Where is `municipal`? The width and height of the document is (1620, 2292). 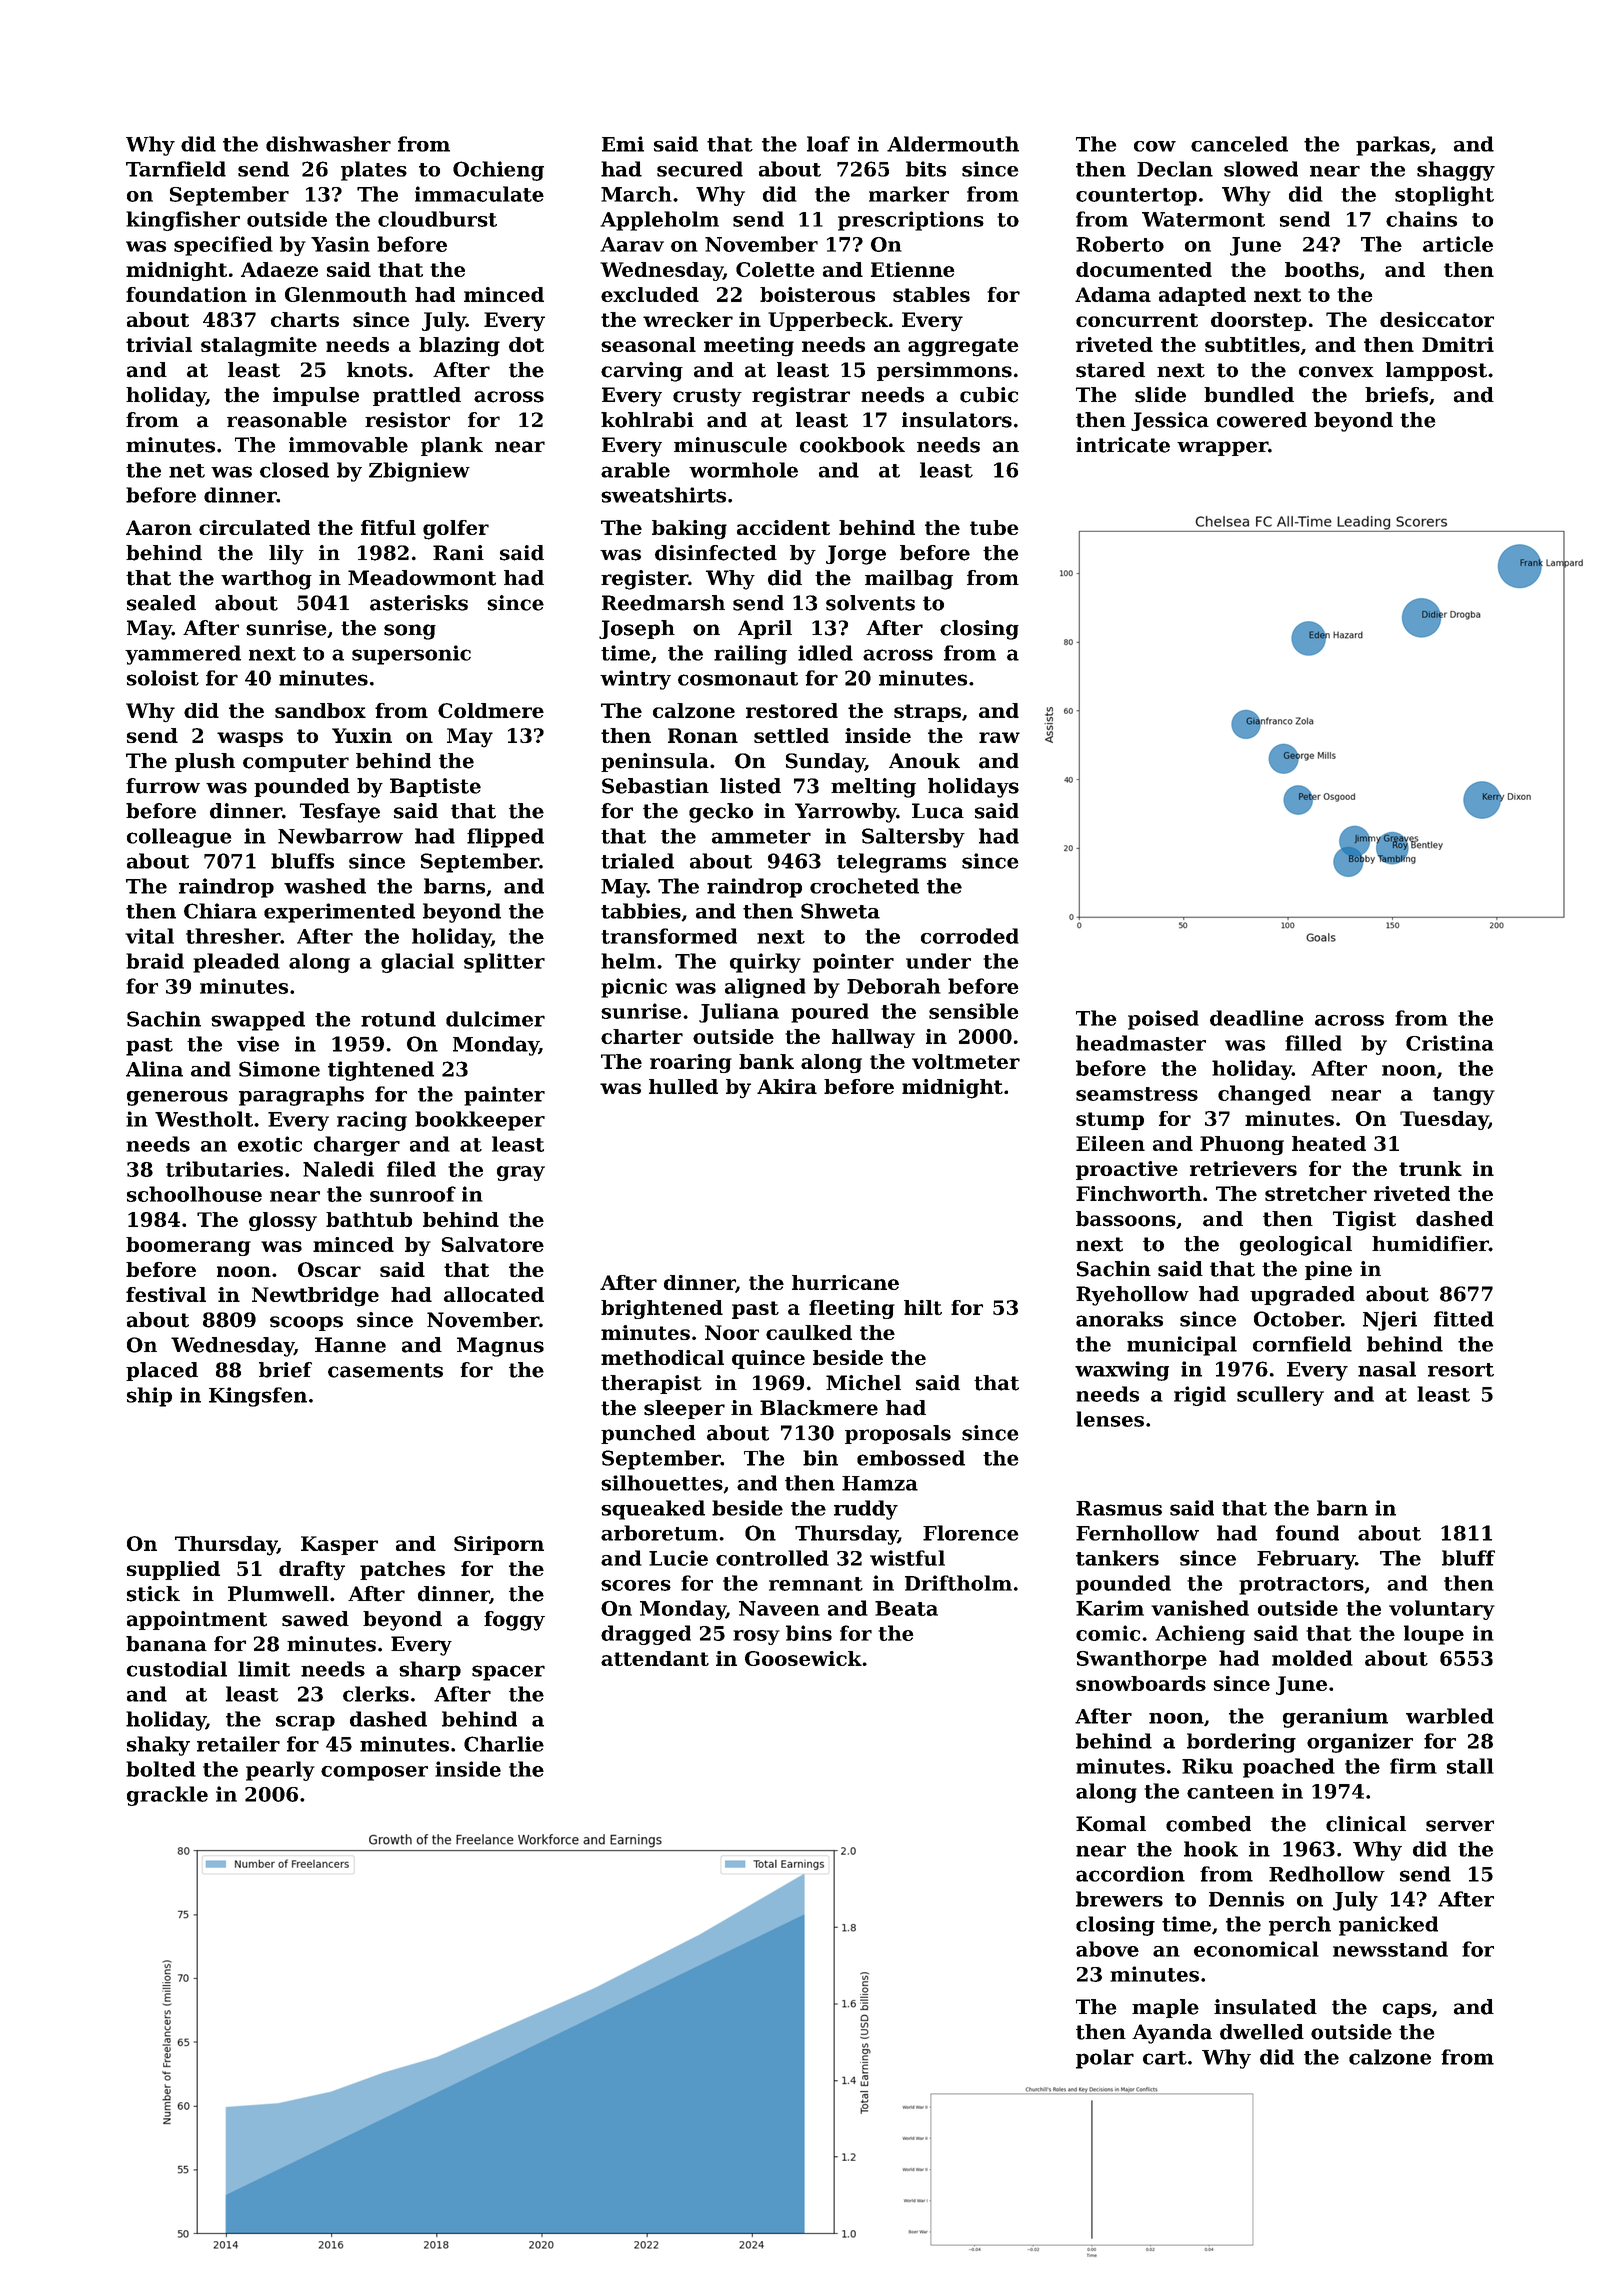 municipal is located at coordinates (1182, 1346).
